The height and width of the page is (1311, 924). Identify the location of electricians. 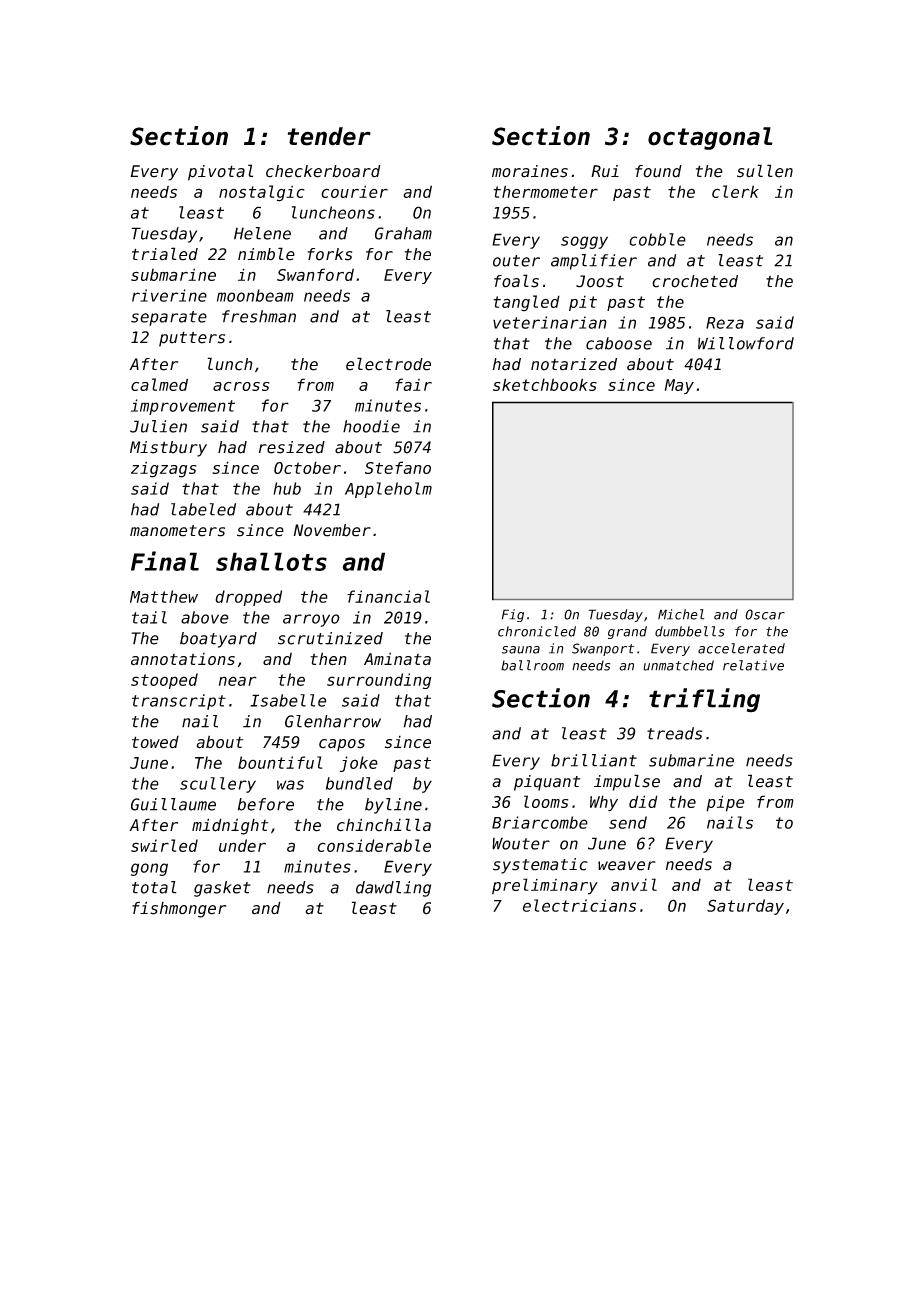
(579, 905).
